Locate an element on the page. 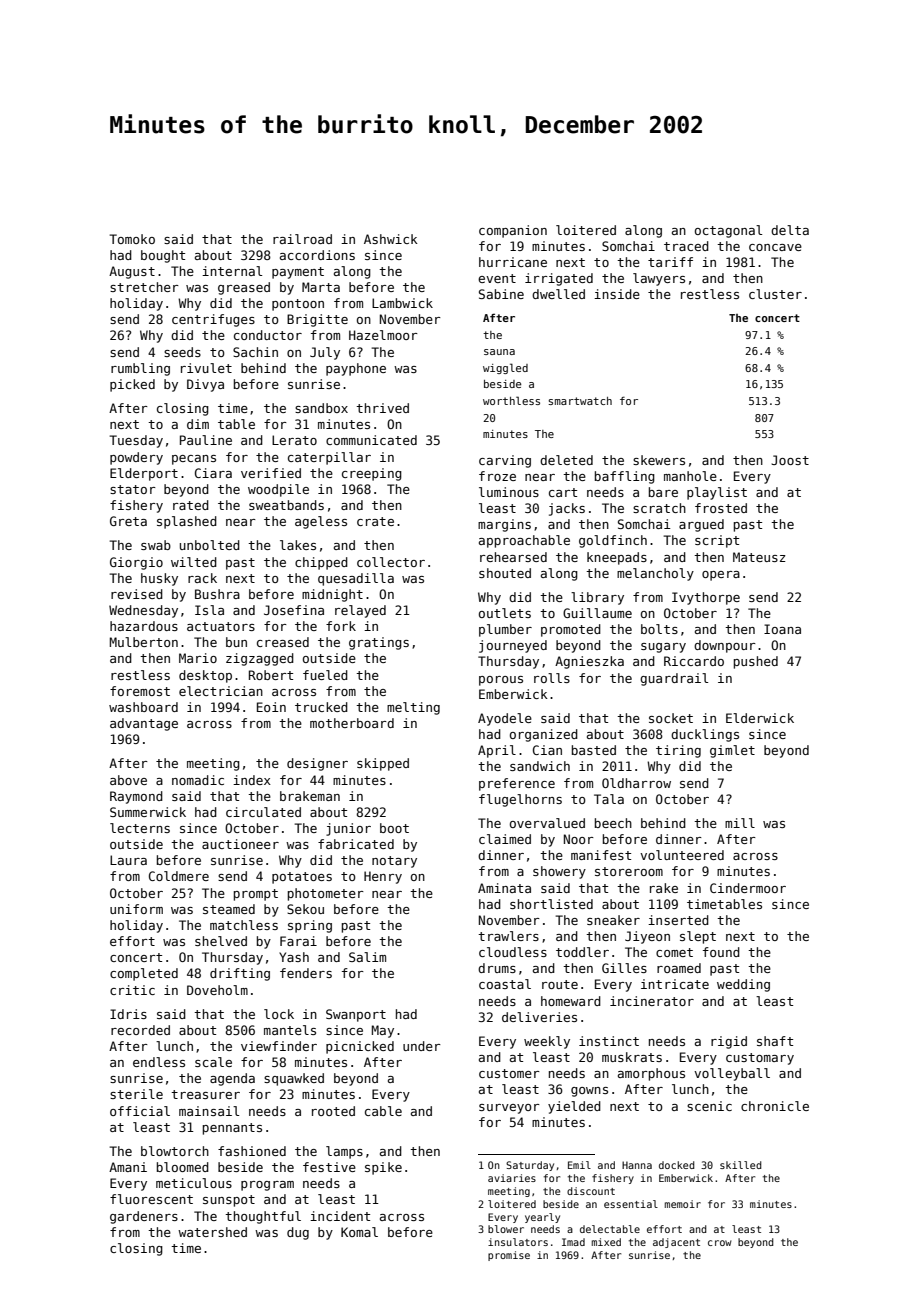 This image has width=924, height=1308. argued is located at coordinates (701, 525).
